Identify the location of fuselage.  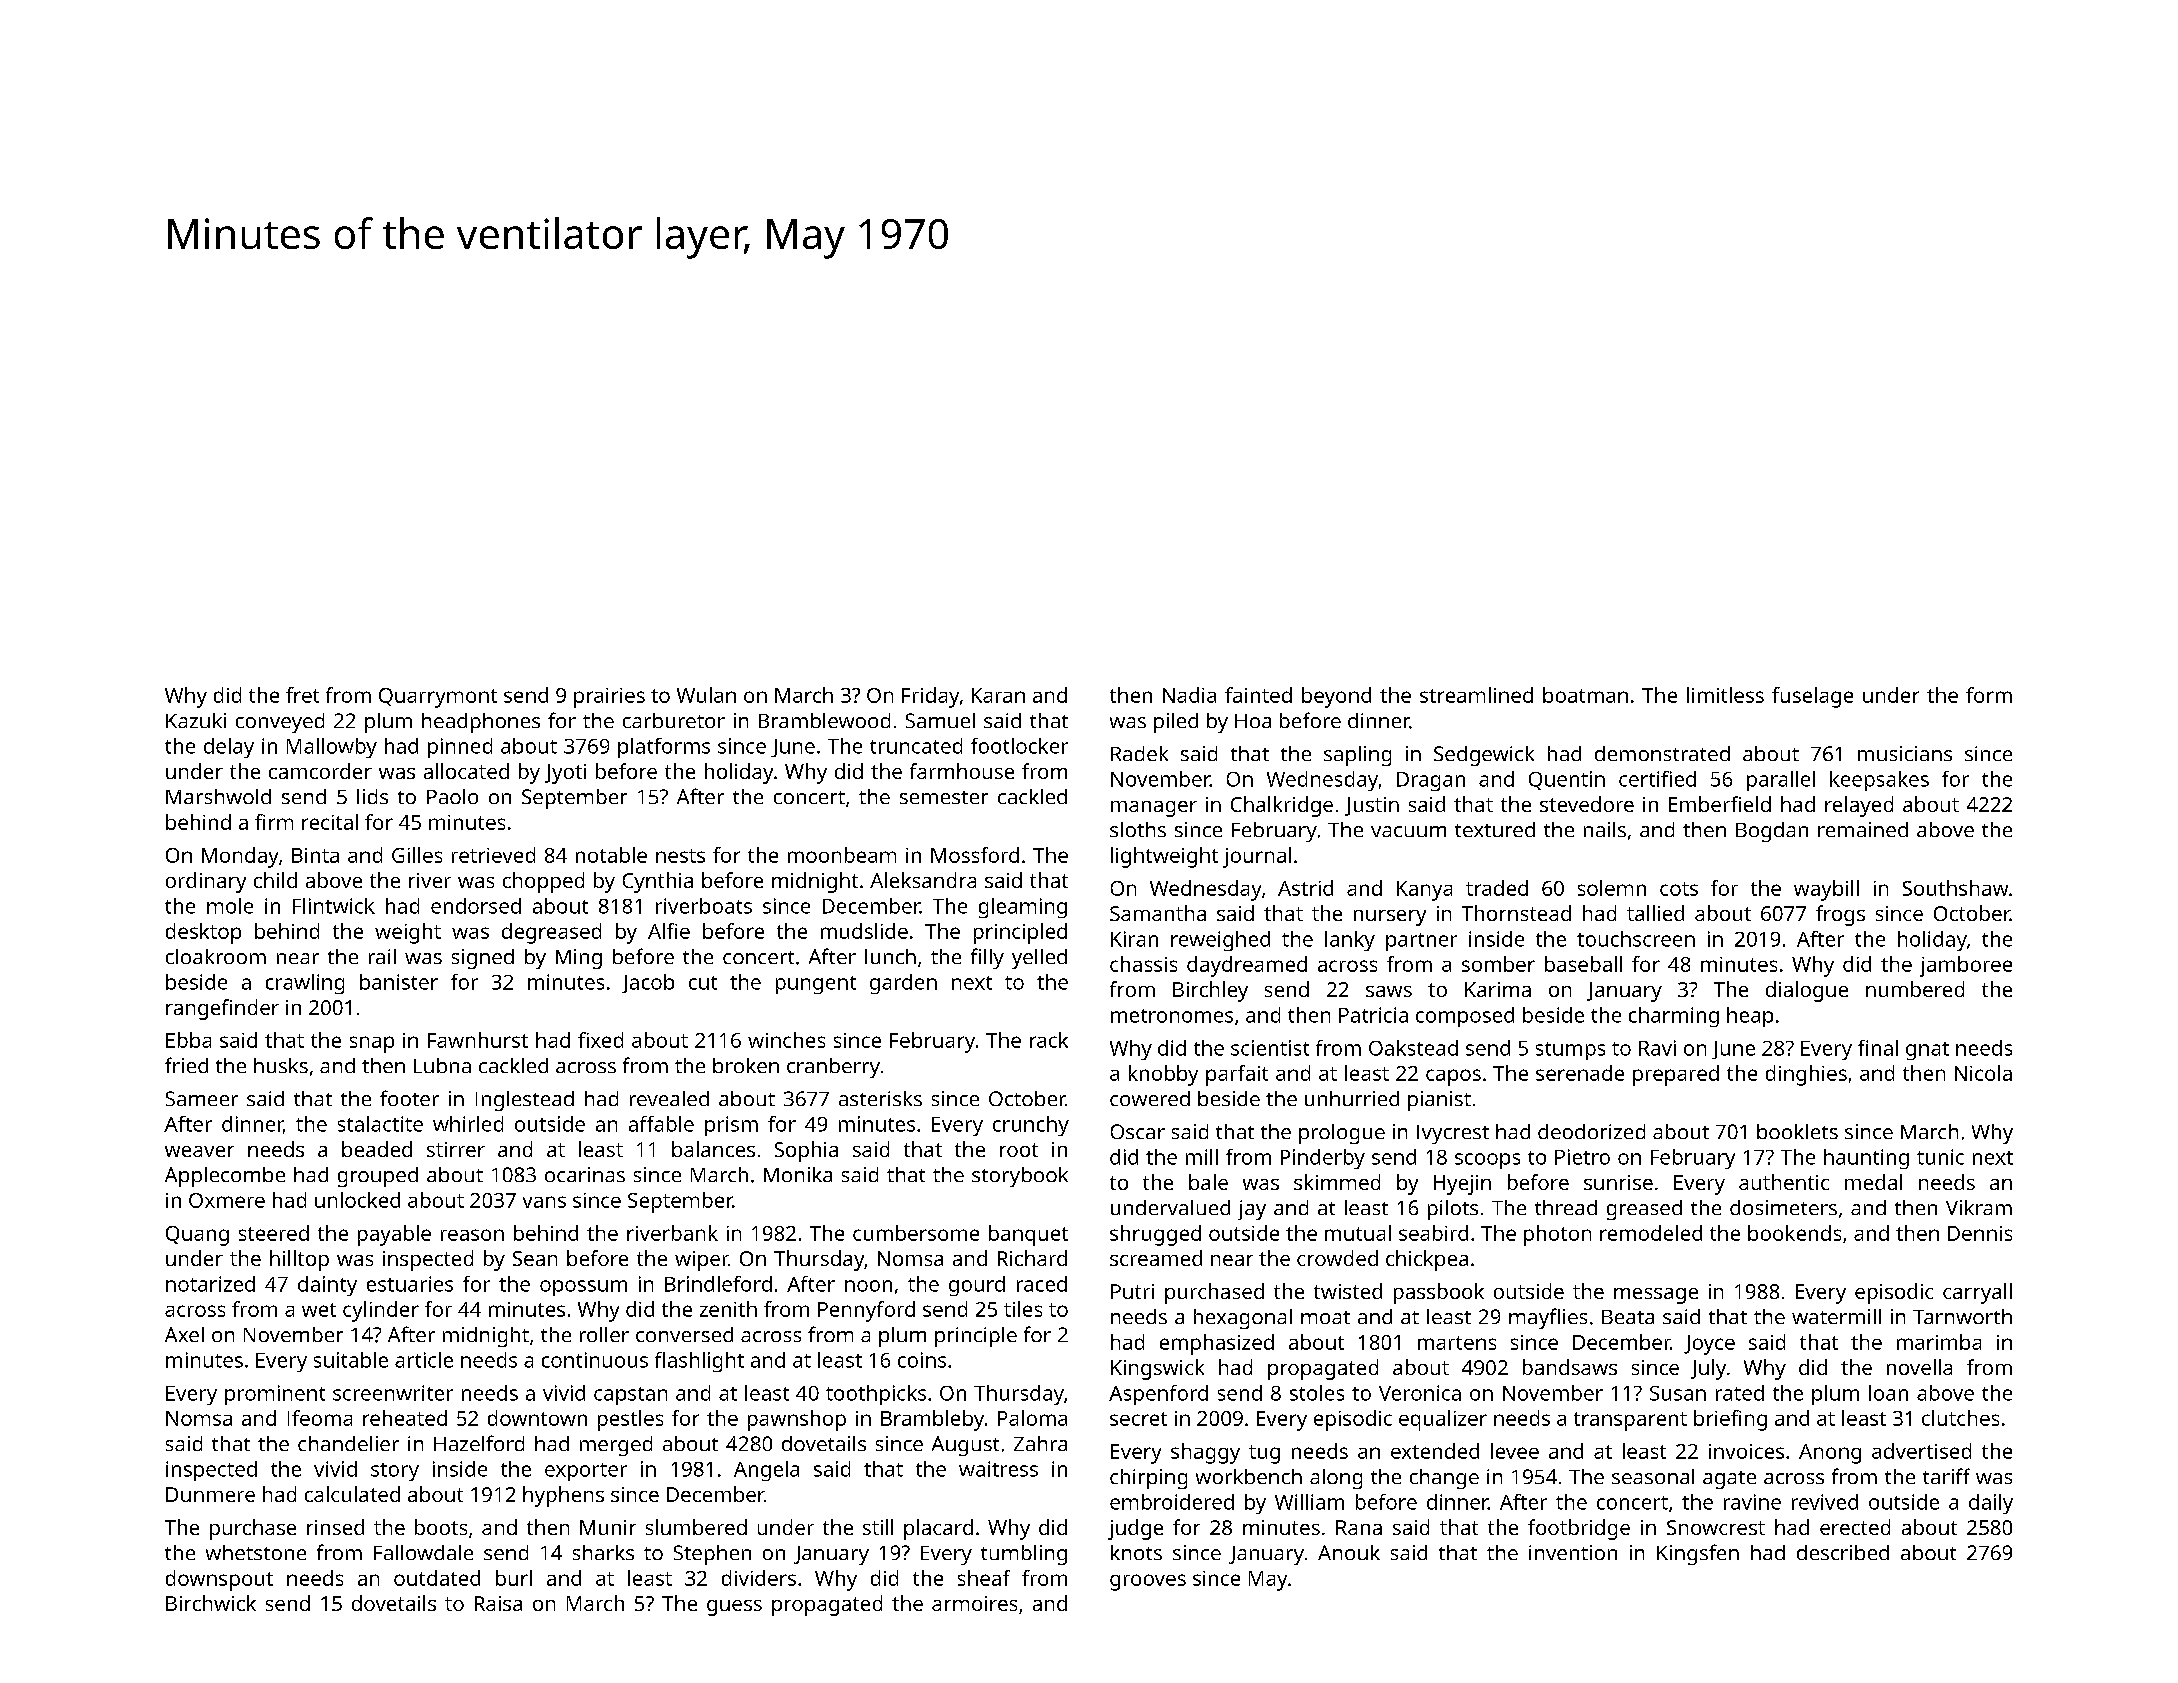
(1812, 697).
